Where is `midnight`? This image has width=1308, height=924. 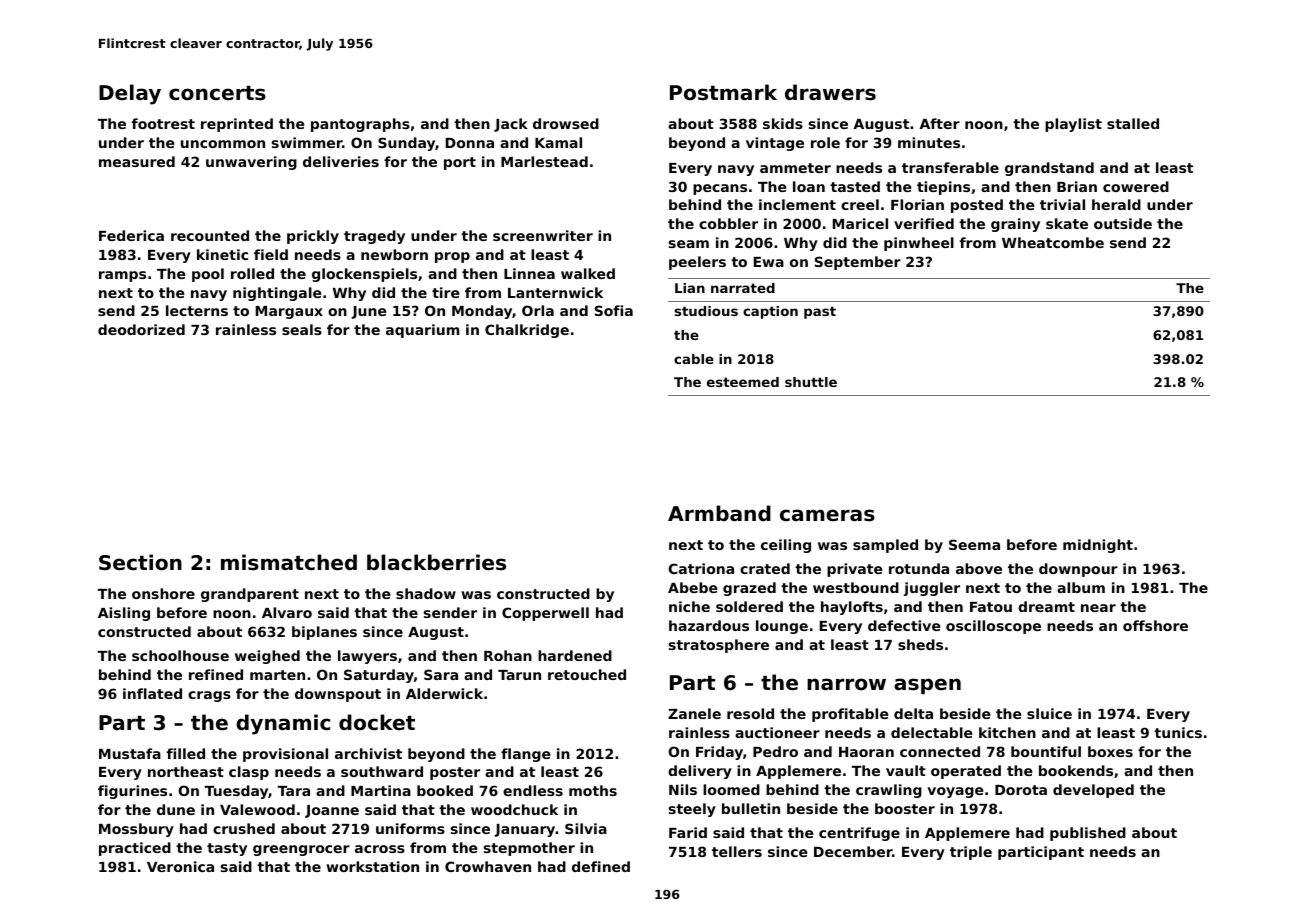
midnight is located at coordinates (1098, 546).
